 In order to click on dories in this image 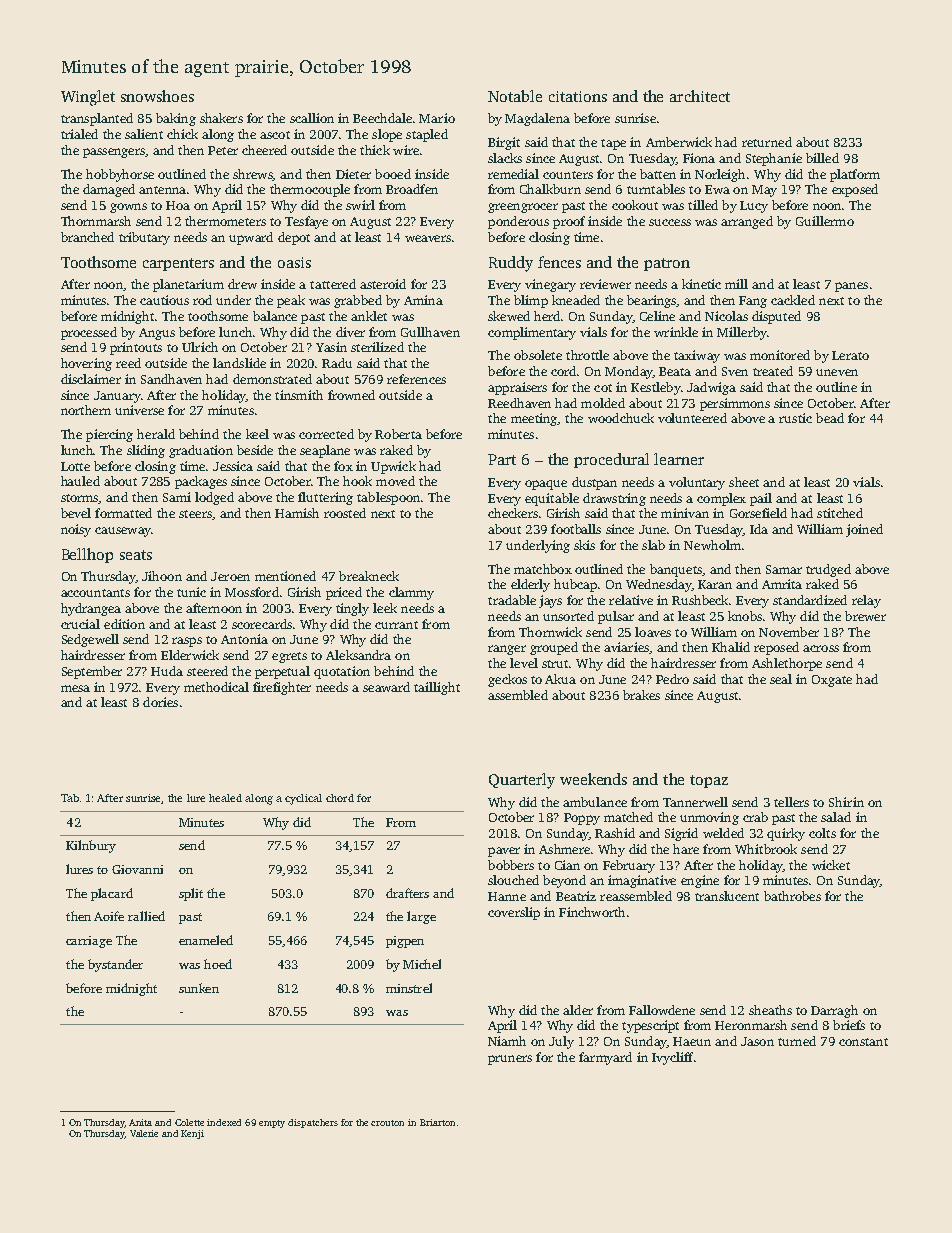, I will do `click(160, 702)`.
